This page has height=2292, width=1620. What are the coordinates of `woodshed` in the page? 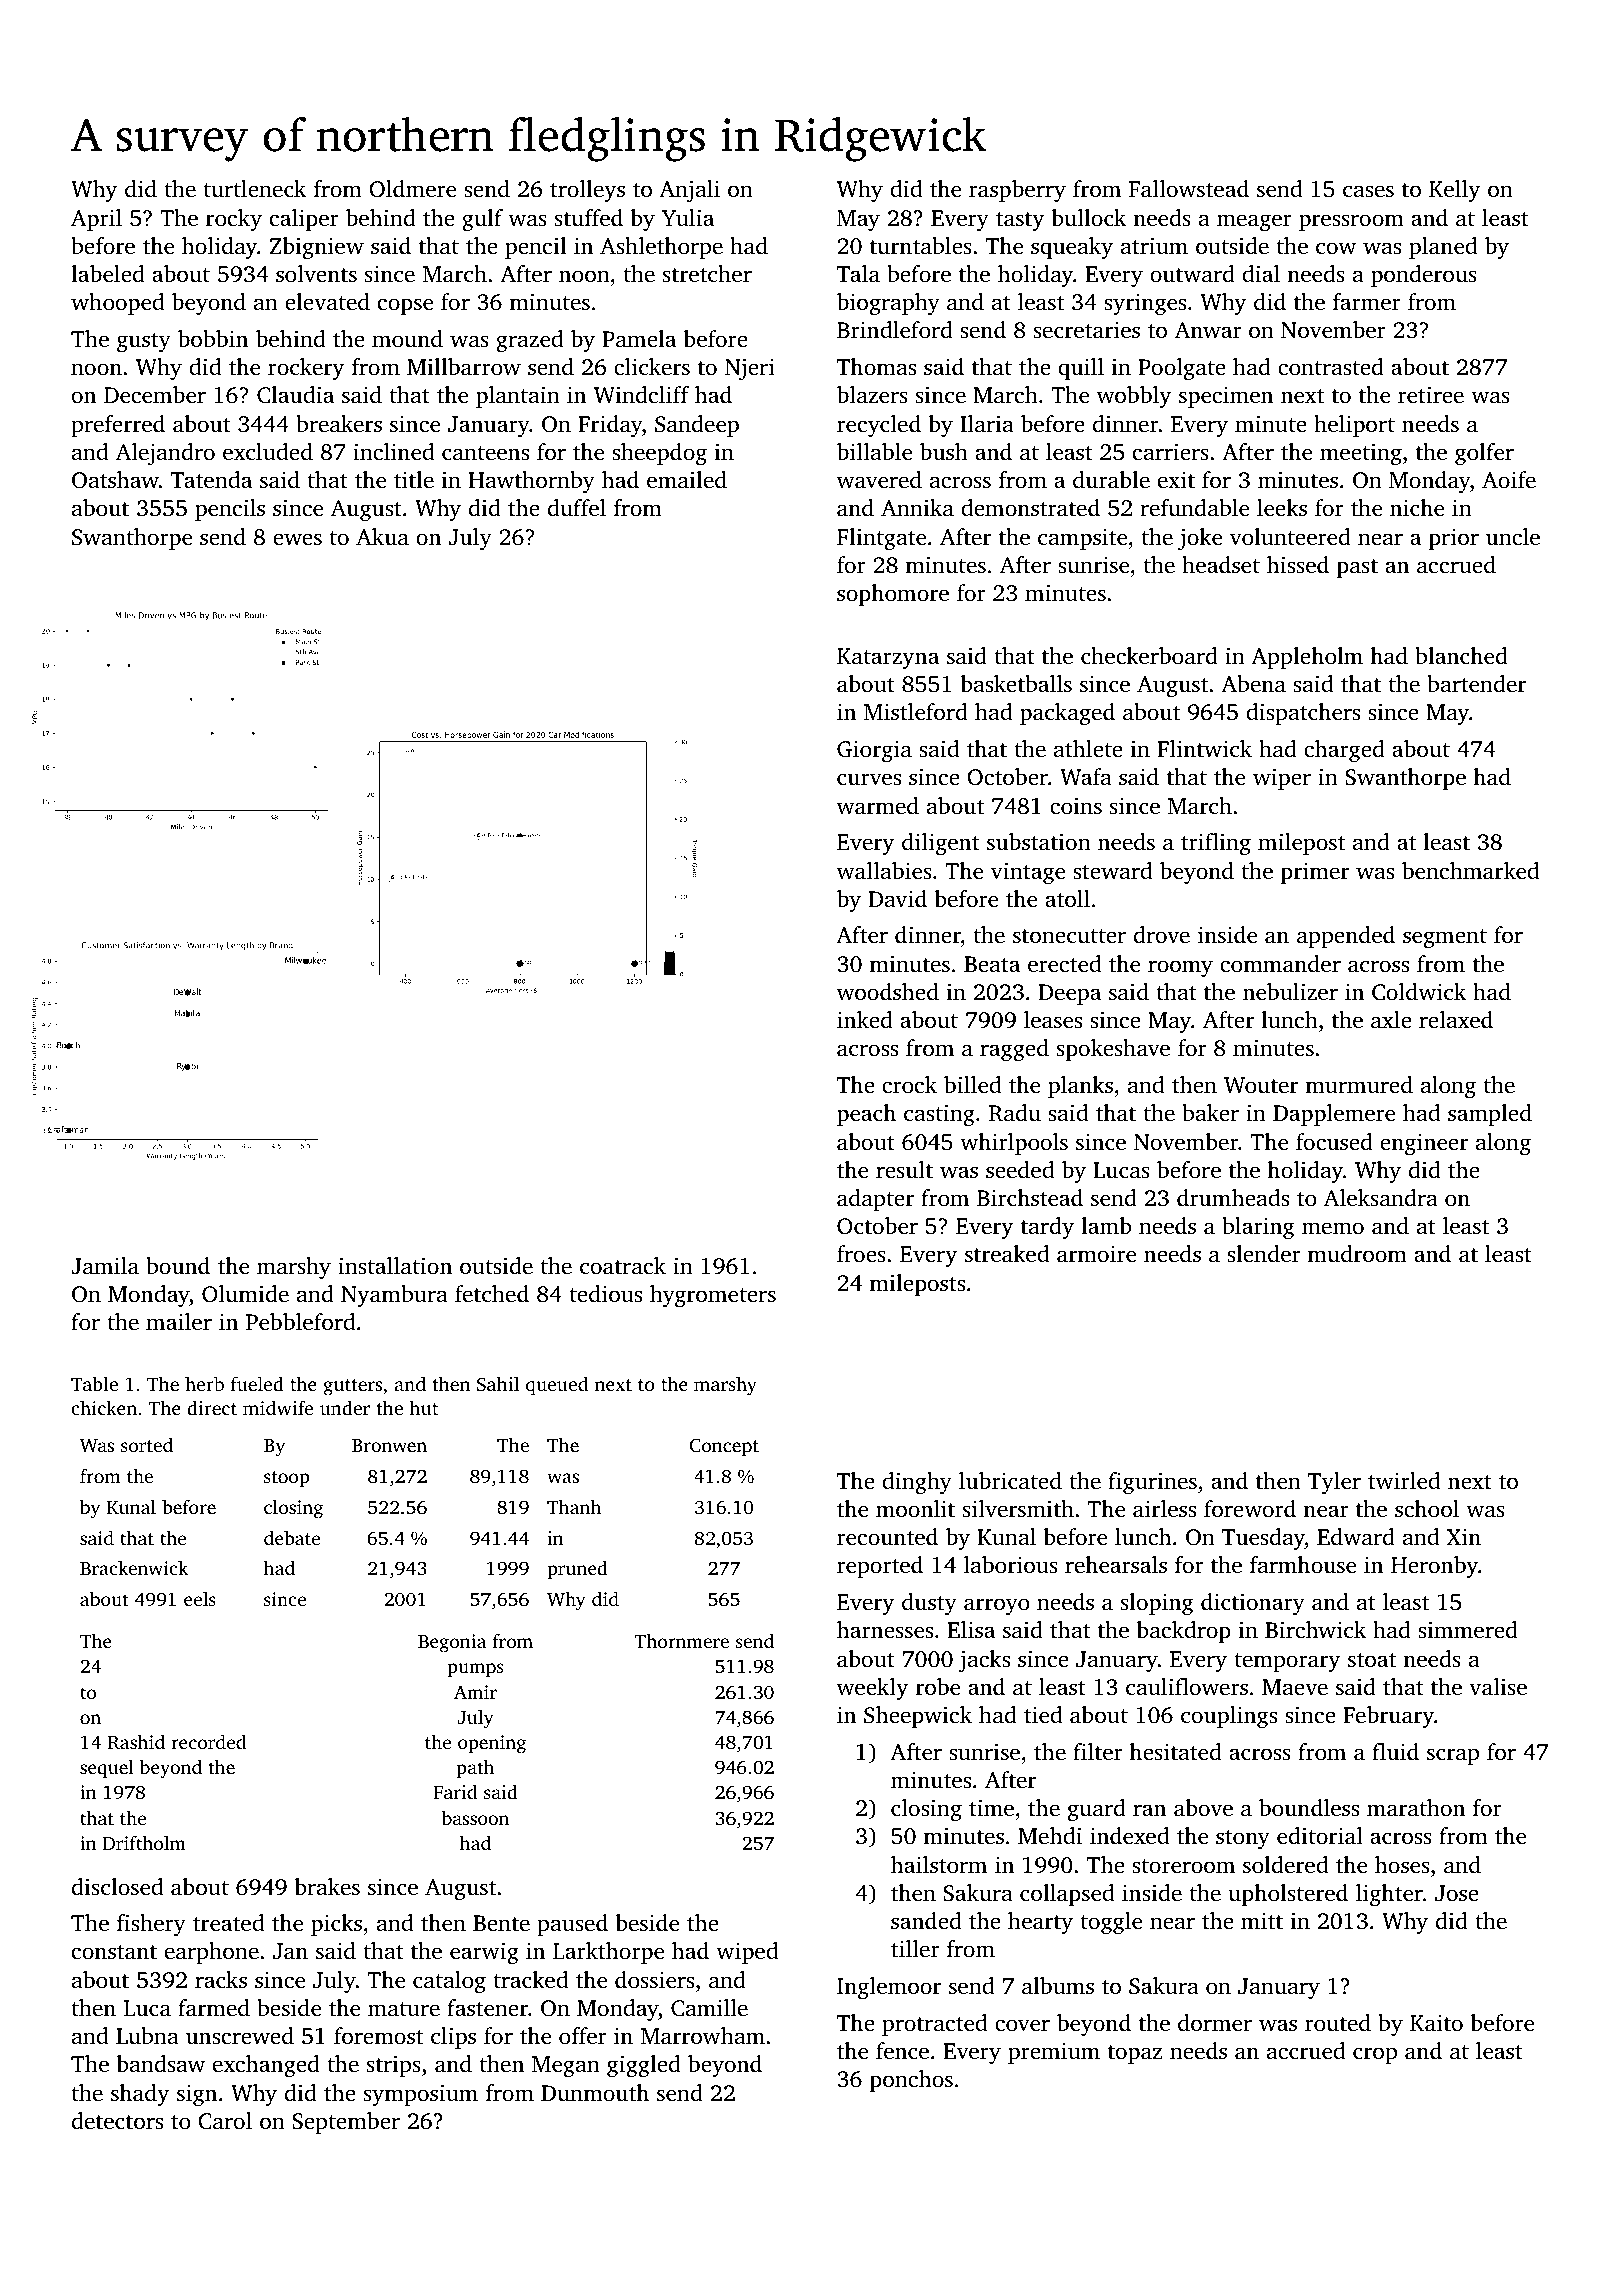 It's located at (888, 992).
